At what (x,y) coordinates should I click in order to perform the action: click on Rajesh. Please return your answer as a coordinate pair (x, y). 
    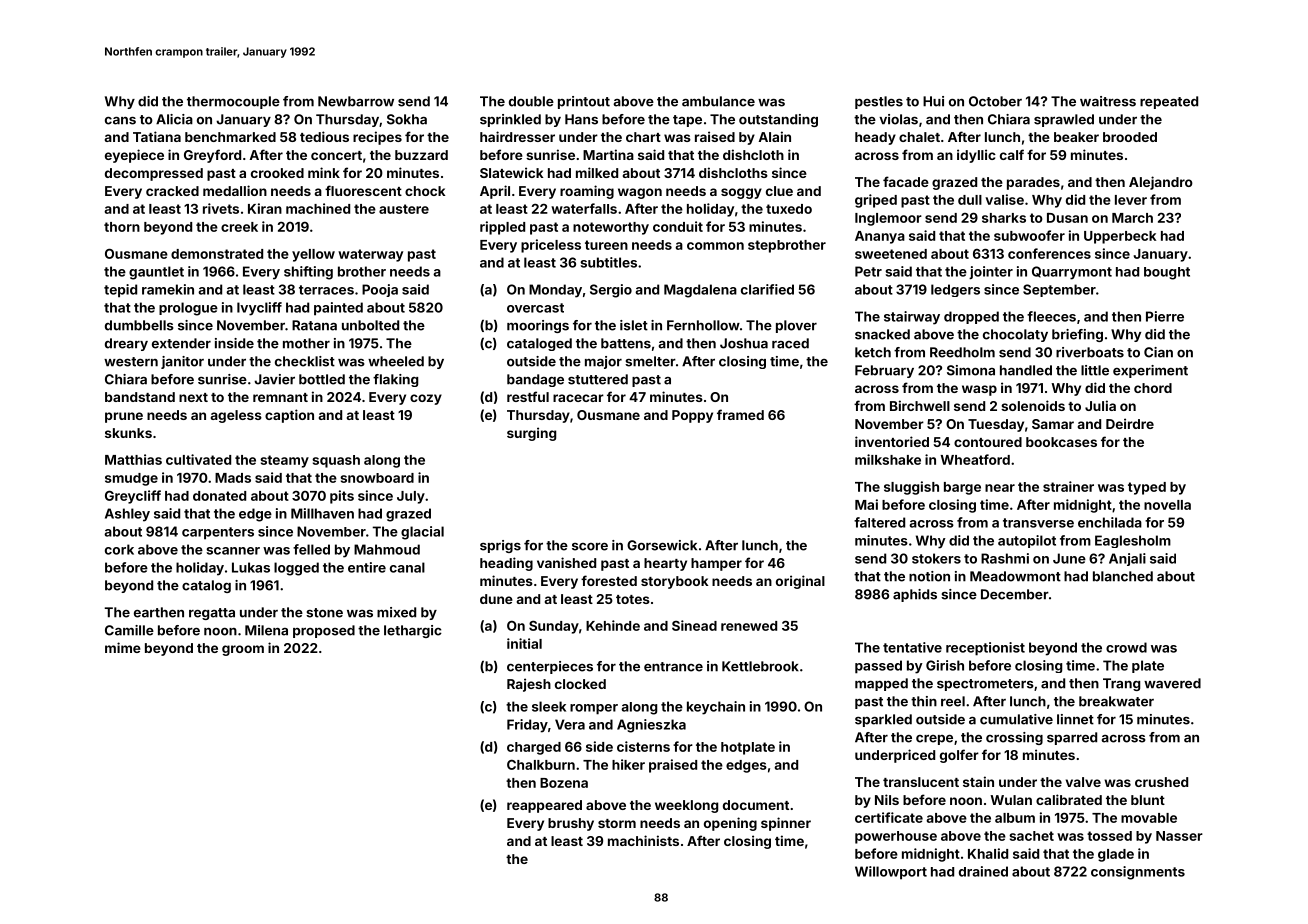
    Looking at the image, I should click on (529, 685).
